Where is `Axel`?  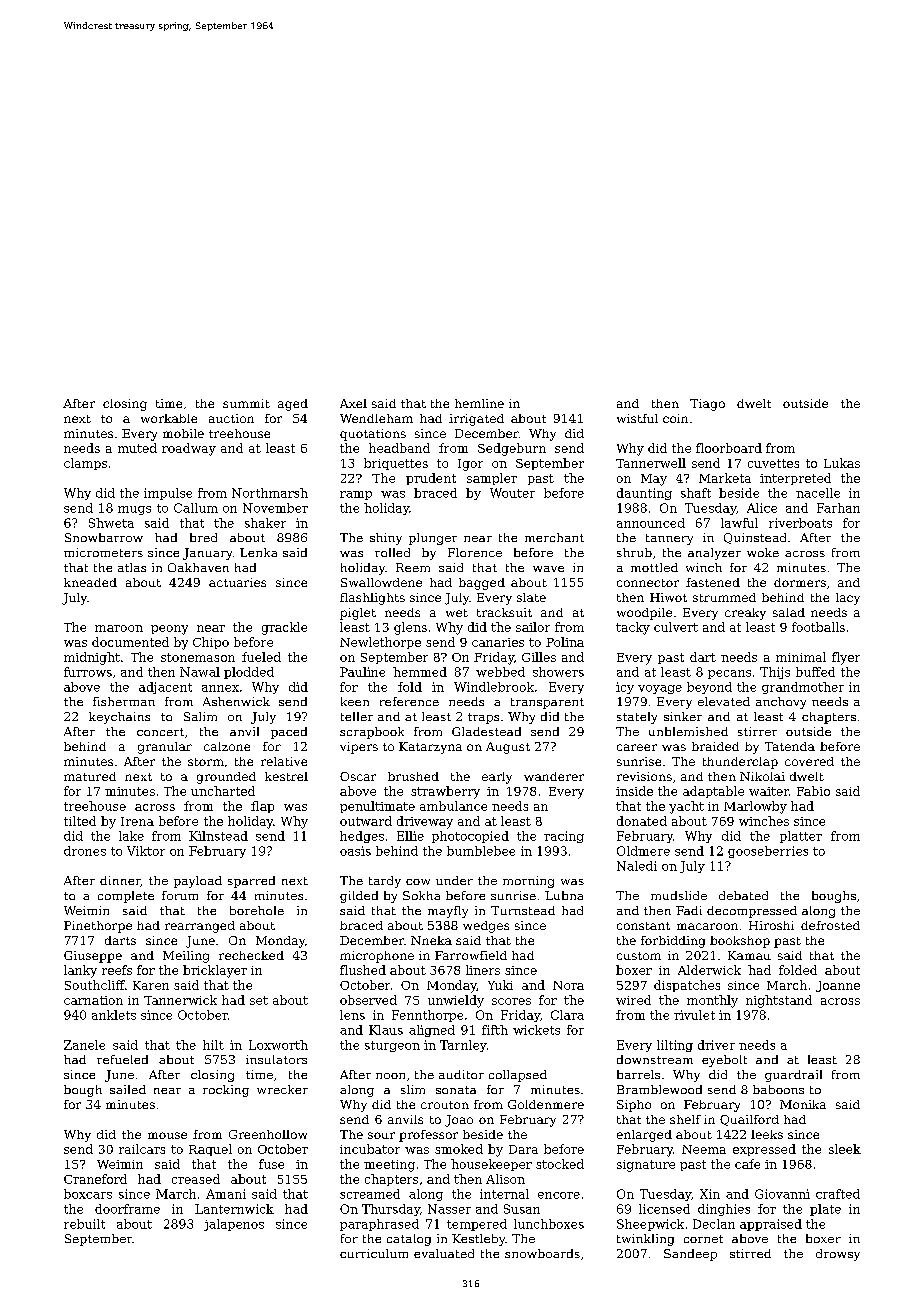 Axel is located at coordinates (353, 403).
